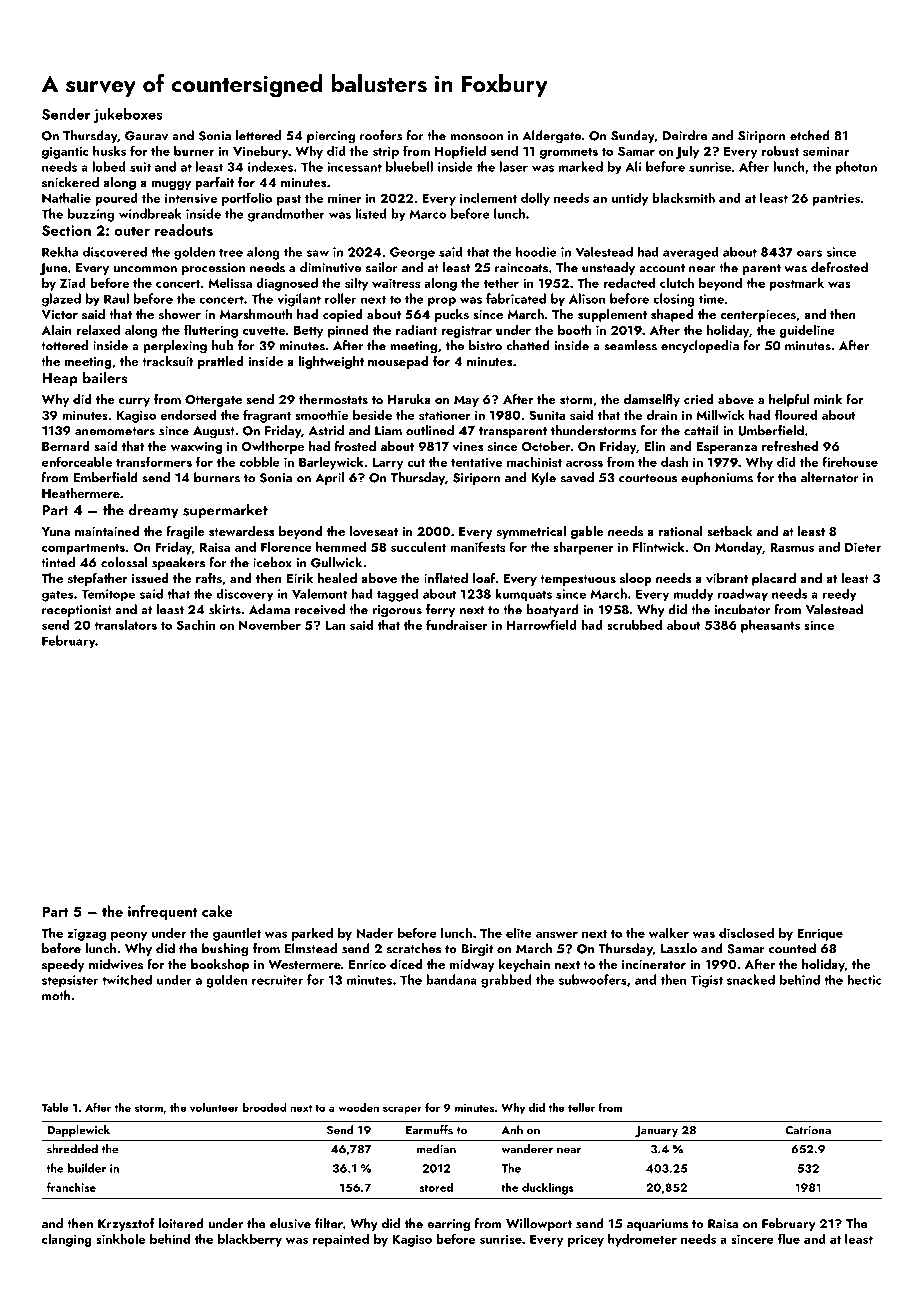 Image resolution: width=924 pixels, height=1308 pixels. Describe the element at coordinates (826, 151) in the screenshot. I see `seminar` at that location.
